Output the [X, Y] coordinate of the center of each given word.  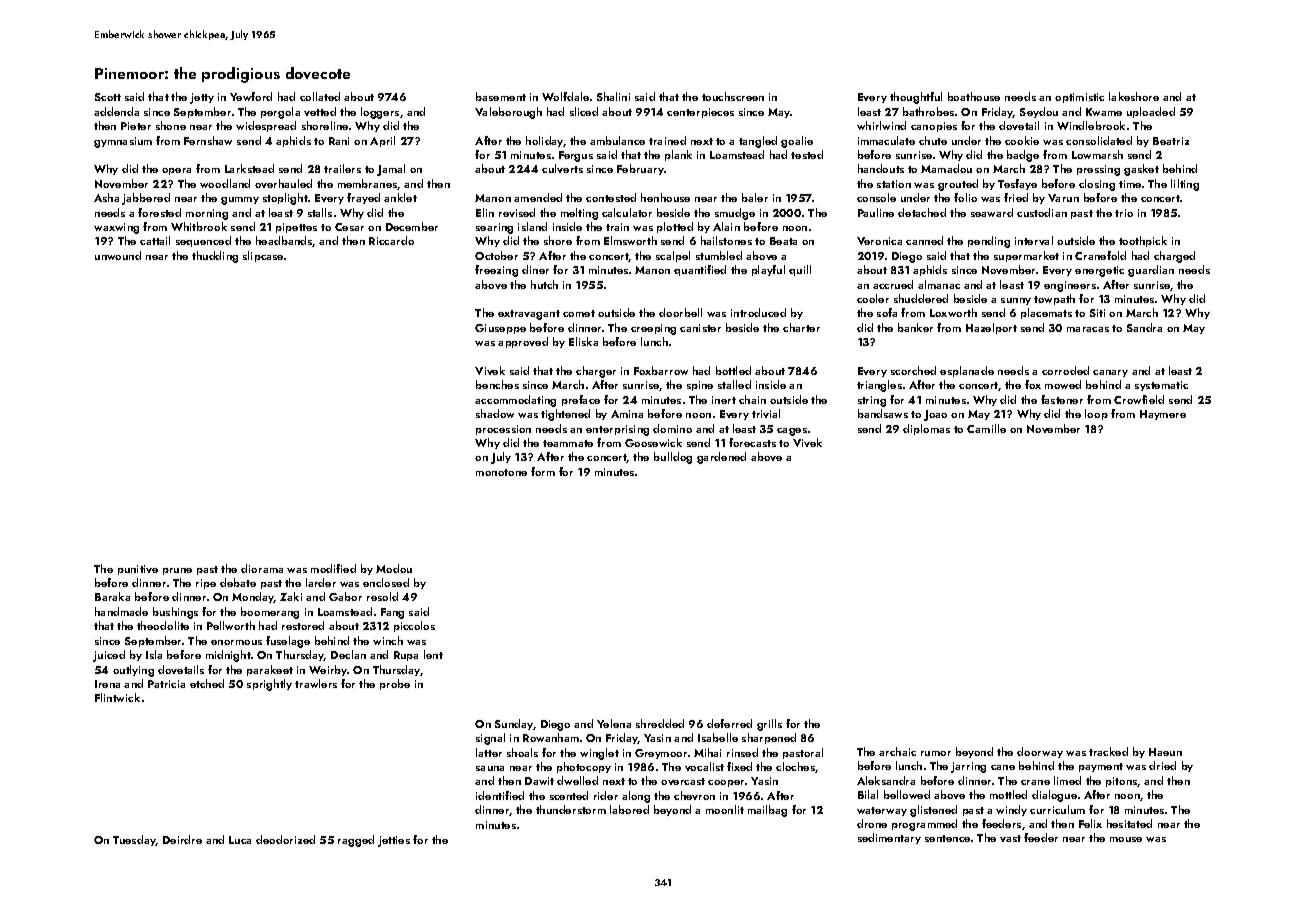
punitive [138, 570]
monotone [501, 472]
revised [517, 212]
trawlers [316, 683]
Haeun [1165, 752]
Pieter [136, 126]
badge [1023, 156]
